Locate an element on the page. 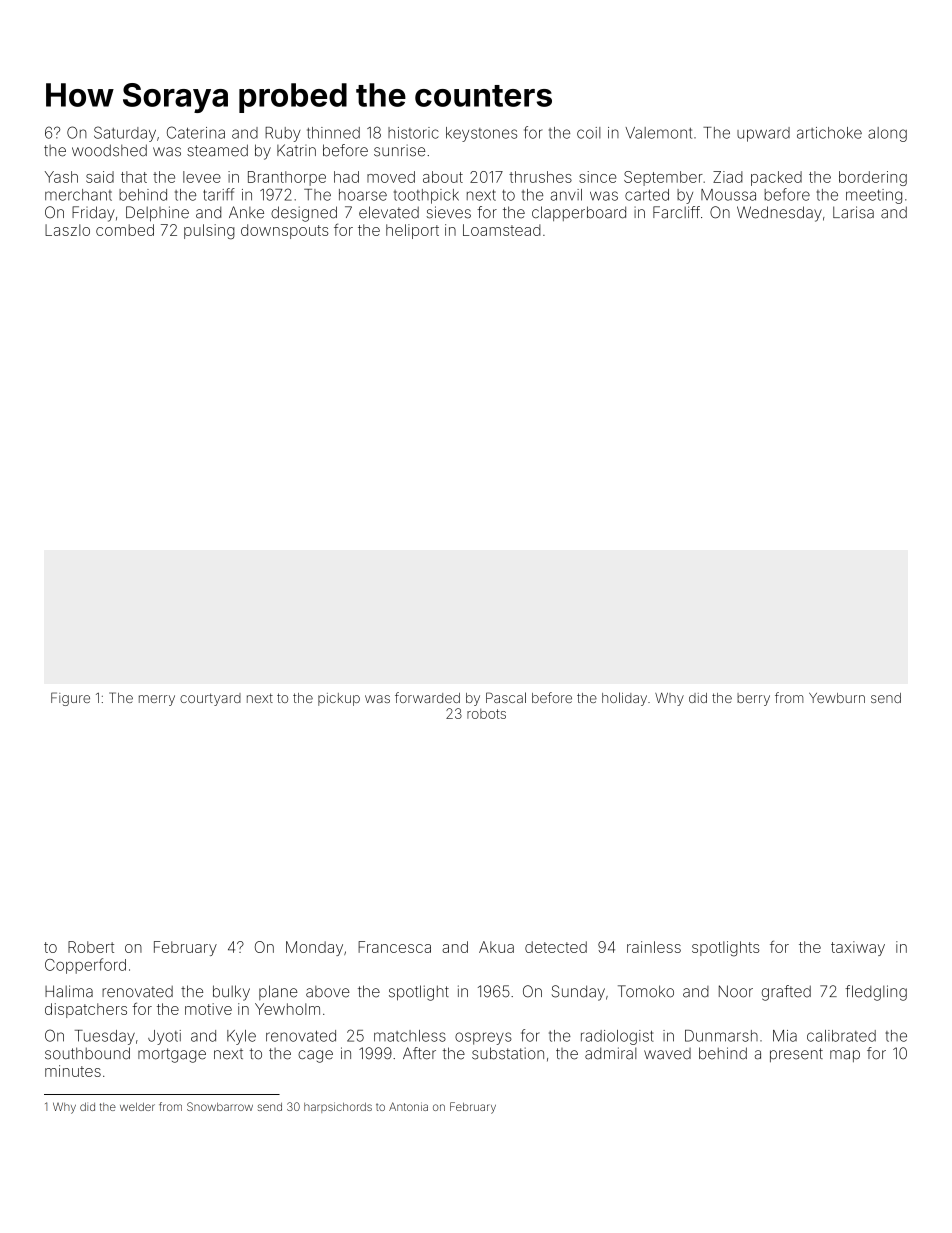 The width and height of the document is (952, 1233). Farcliff is located at coordinates (676, 212).
